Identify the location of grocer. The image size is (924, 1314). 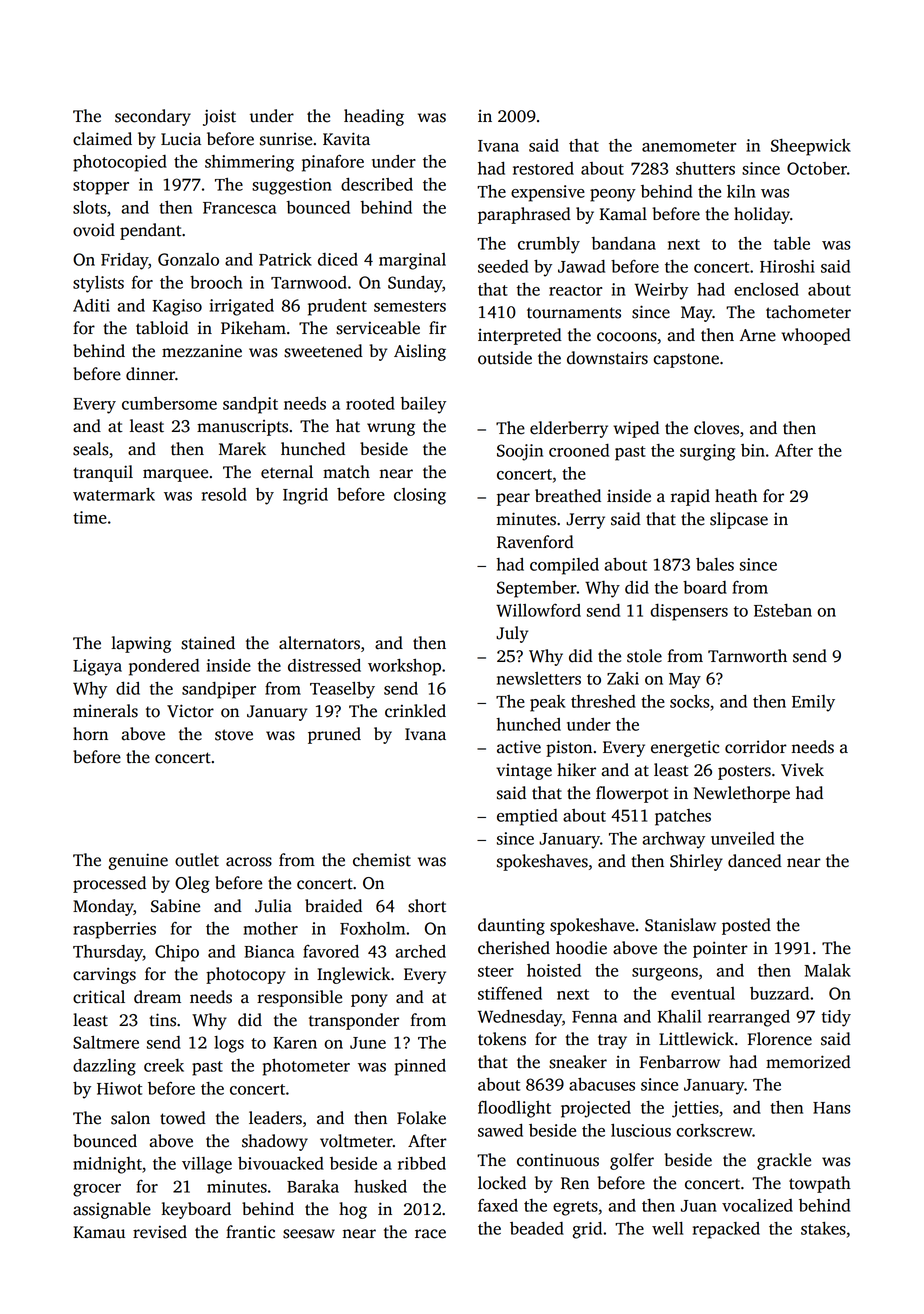
(97, 1190).
